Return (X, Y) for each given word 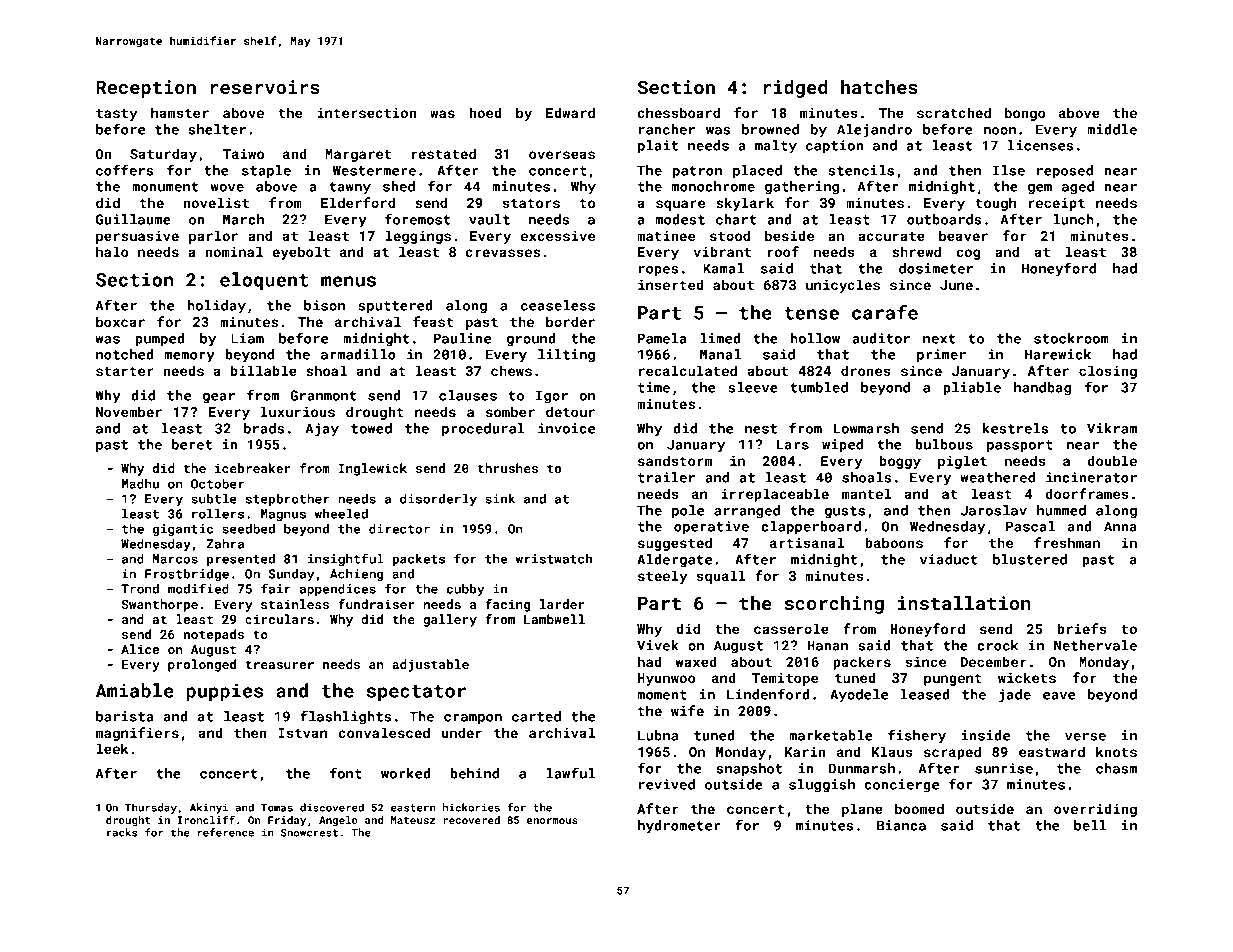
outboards (944, 219)
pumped (160, 340)
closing (1108, 372)
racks (122, 832)
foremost (418, 219)
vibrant (722, 251)
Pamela (662, 338)
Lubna (658, 735)
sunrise (1004, 768)
